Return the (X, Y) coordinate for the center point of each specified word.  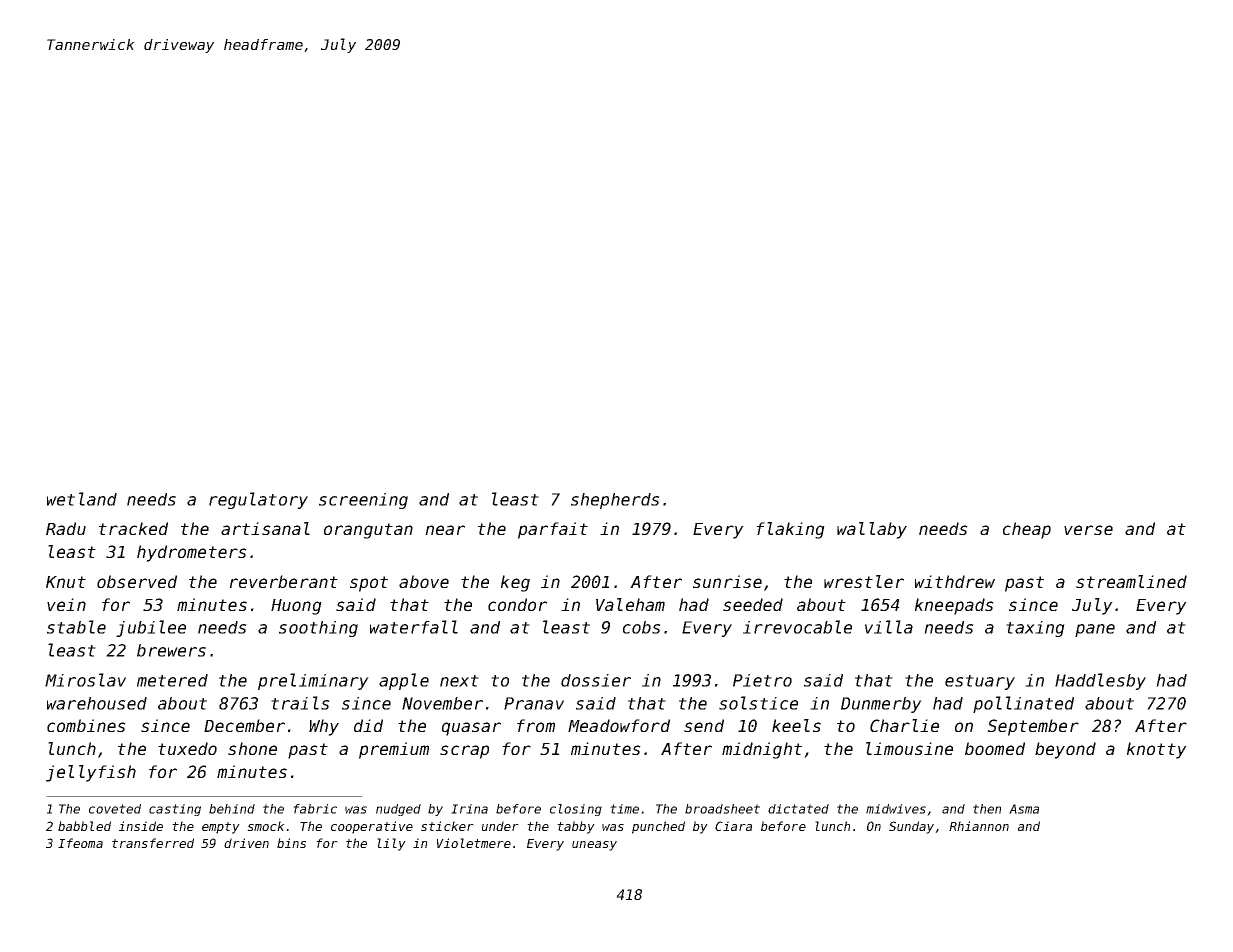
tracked (133, 528)
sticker (447, 826)
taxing (1035, 629)
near (445, 530)
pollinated (1023, 704)
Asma (1024, 809)
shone (252, 748)
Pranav (534, 703)
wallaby (872, 530)
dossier (596, 680)
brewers (171, 650)
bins (291, 843)
